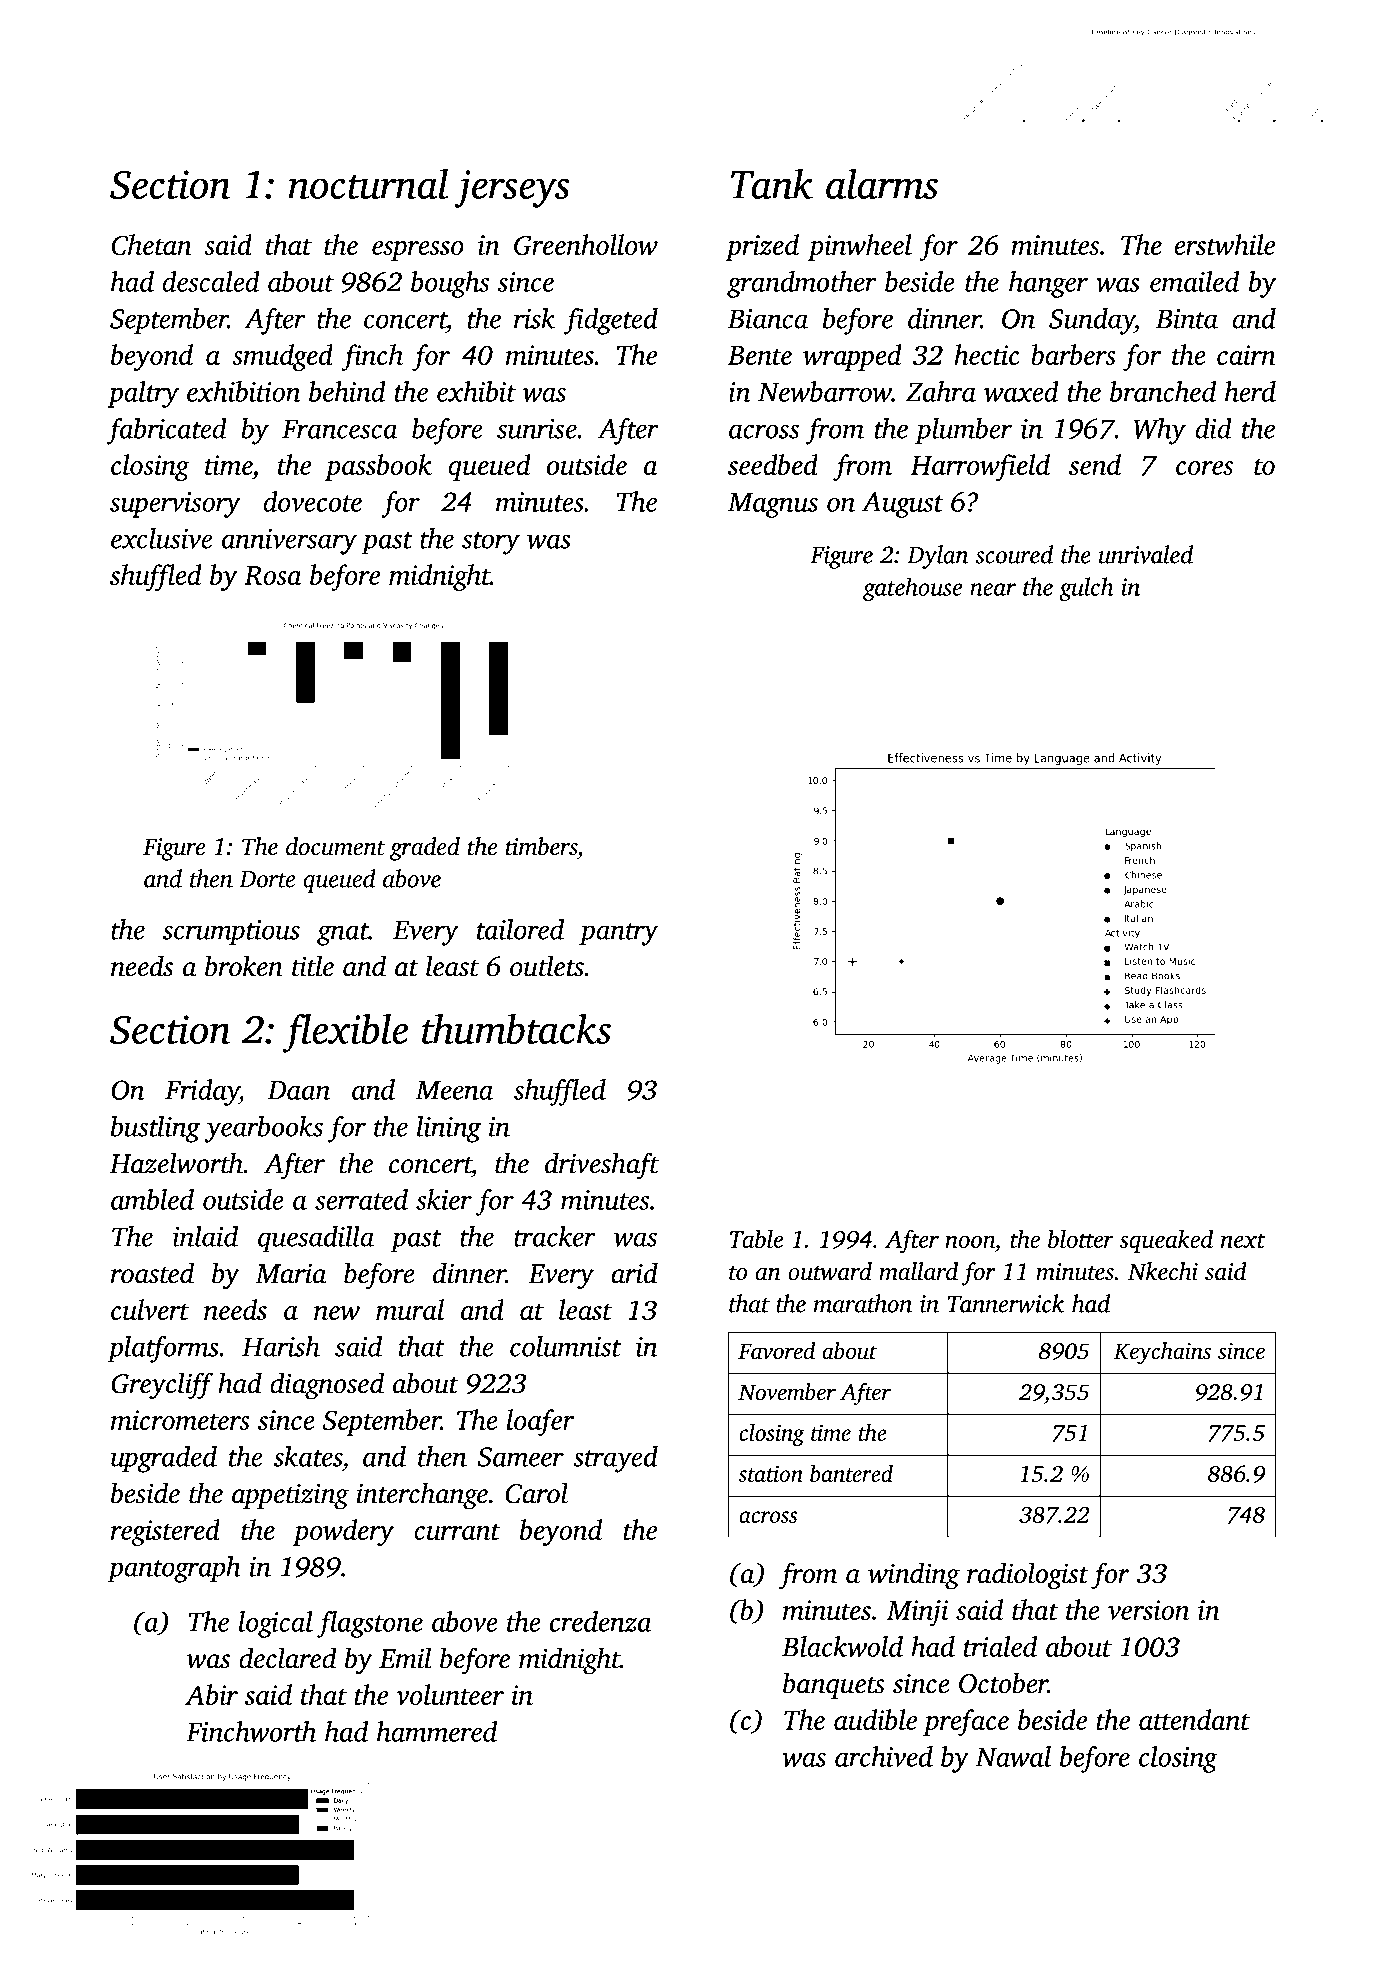 The image size is (1386, 1969). Describe the element at coordinates (565, 1346) in the page. I see `columnist` at that location.
